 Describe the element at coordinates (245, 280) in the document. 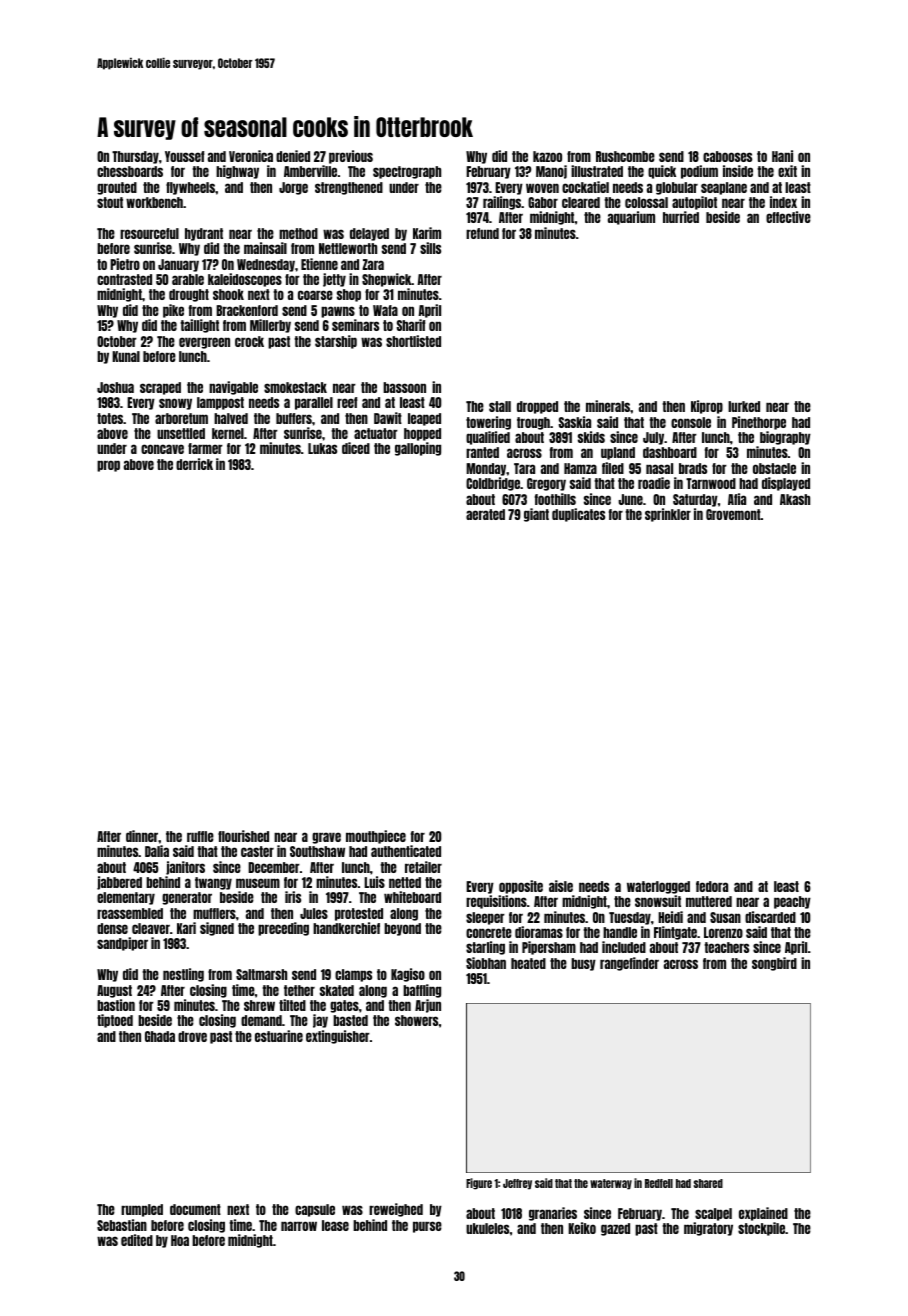

I see `kaleidoscopes` at that location.
